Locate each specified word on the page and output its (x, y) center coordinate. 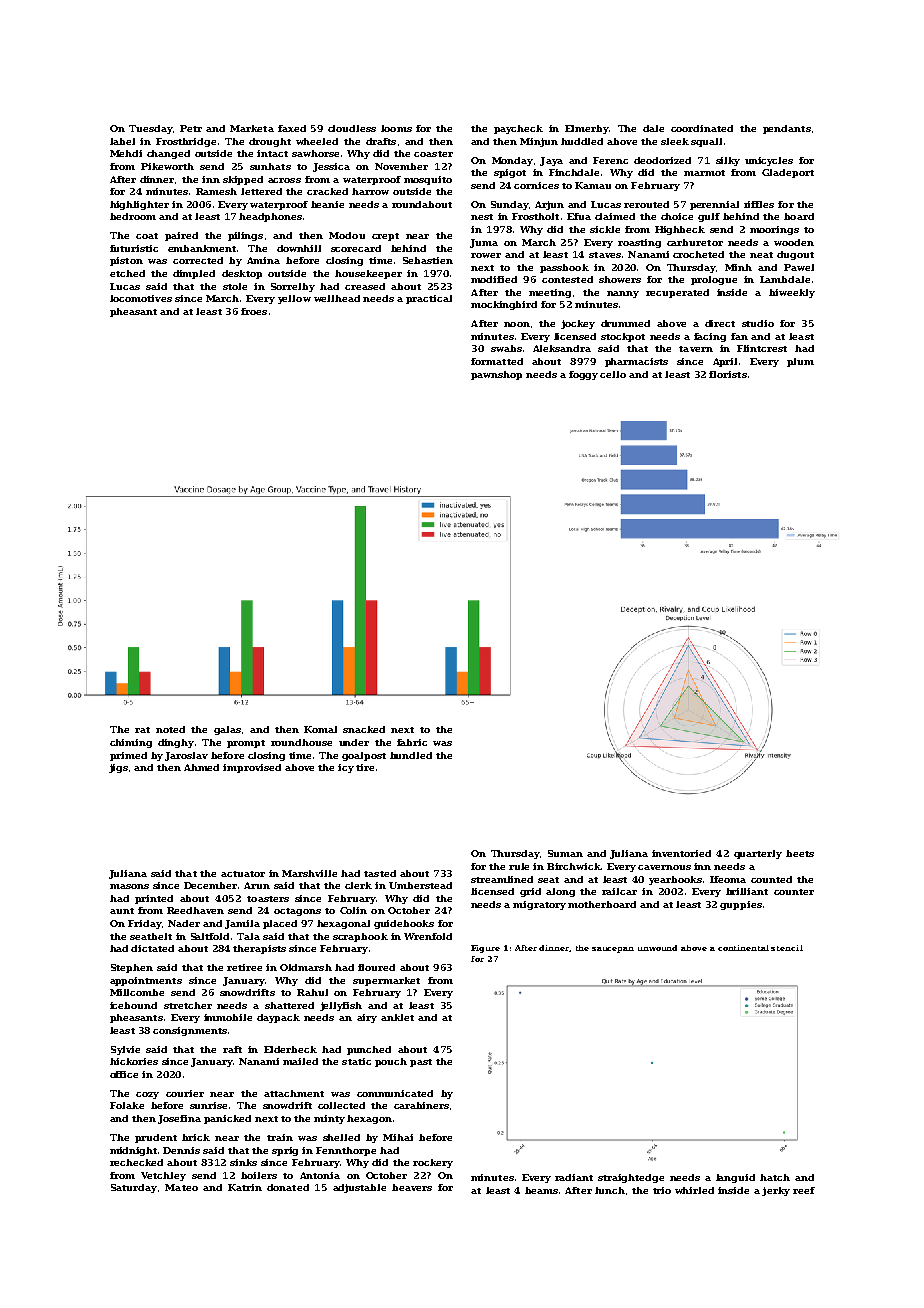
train (280, 1137)
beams (541, 1190)
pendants (787, 129)
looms (396, 128)
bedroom (133, 216)
